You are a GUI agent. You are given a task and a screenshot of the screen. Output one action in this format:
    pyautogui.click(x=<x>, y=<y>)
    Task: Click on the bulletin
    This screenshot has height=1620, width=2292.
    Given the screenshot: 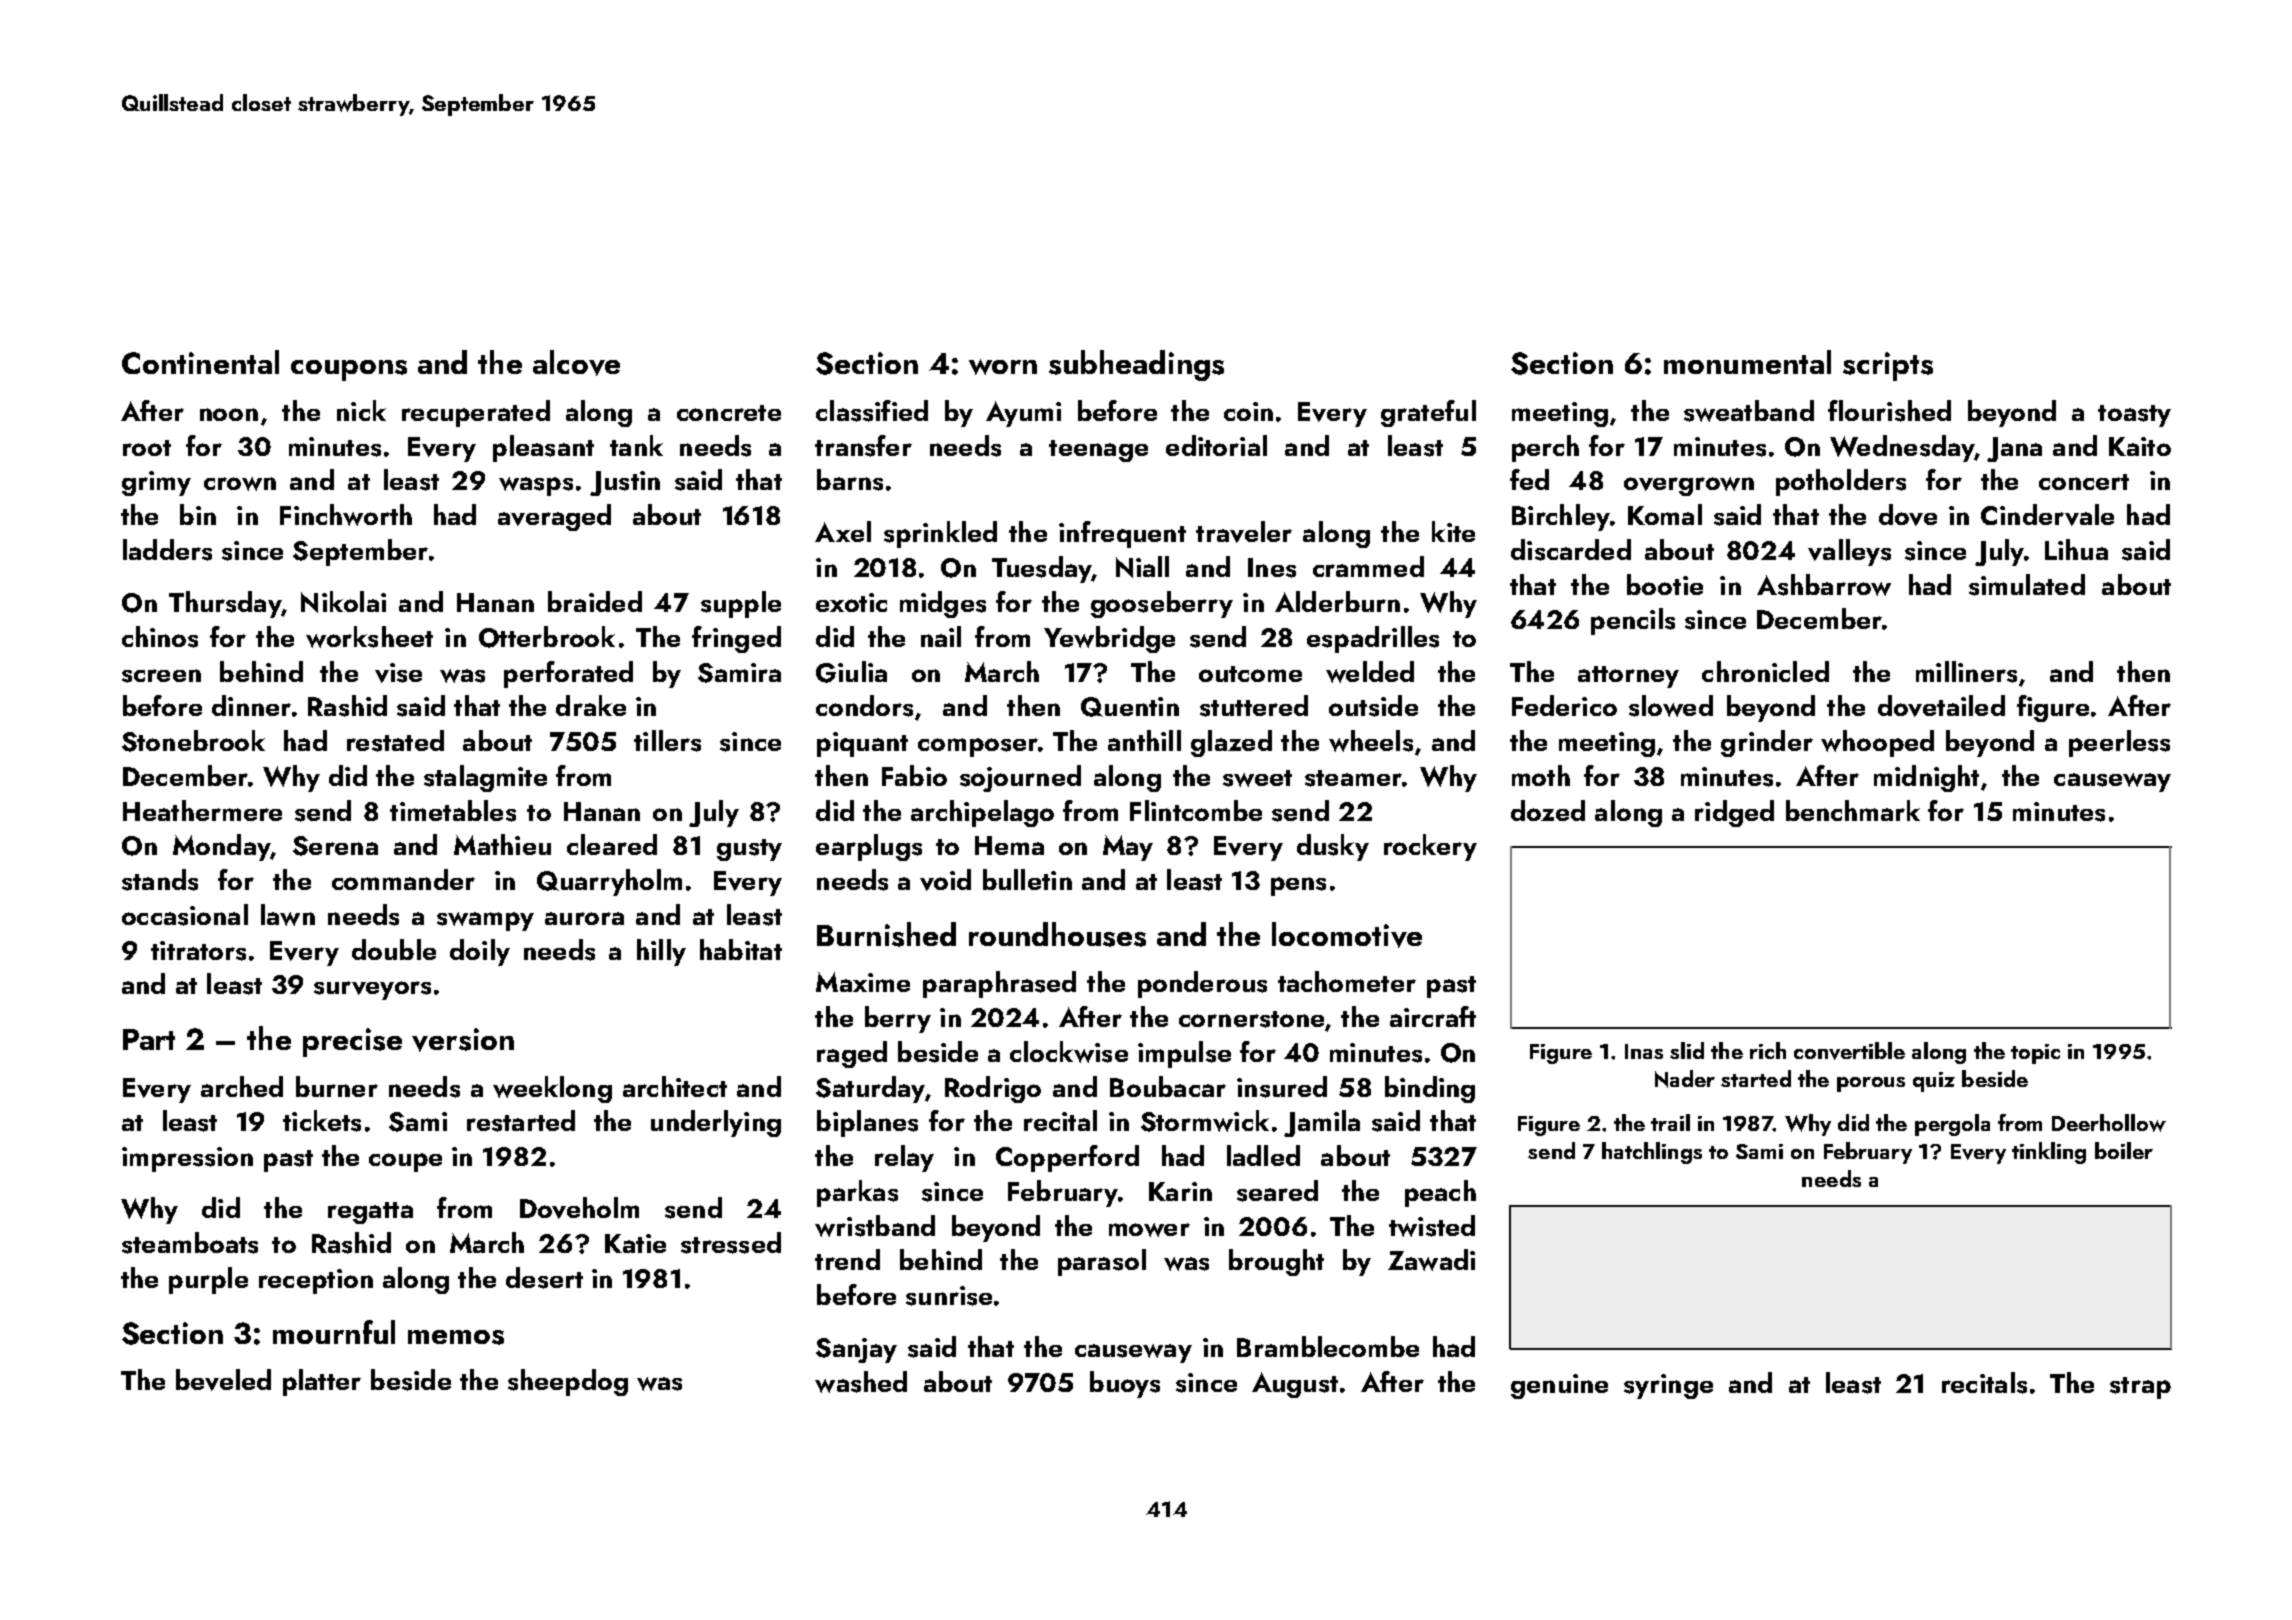 What is the action you would take?
    pyautogui.click(x=1027, y=879)
